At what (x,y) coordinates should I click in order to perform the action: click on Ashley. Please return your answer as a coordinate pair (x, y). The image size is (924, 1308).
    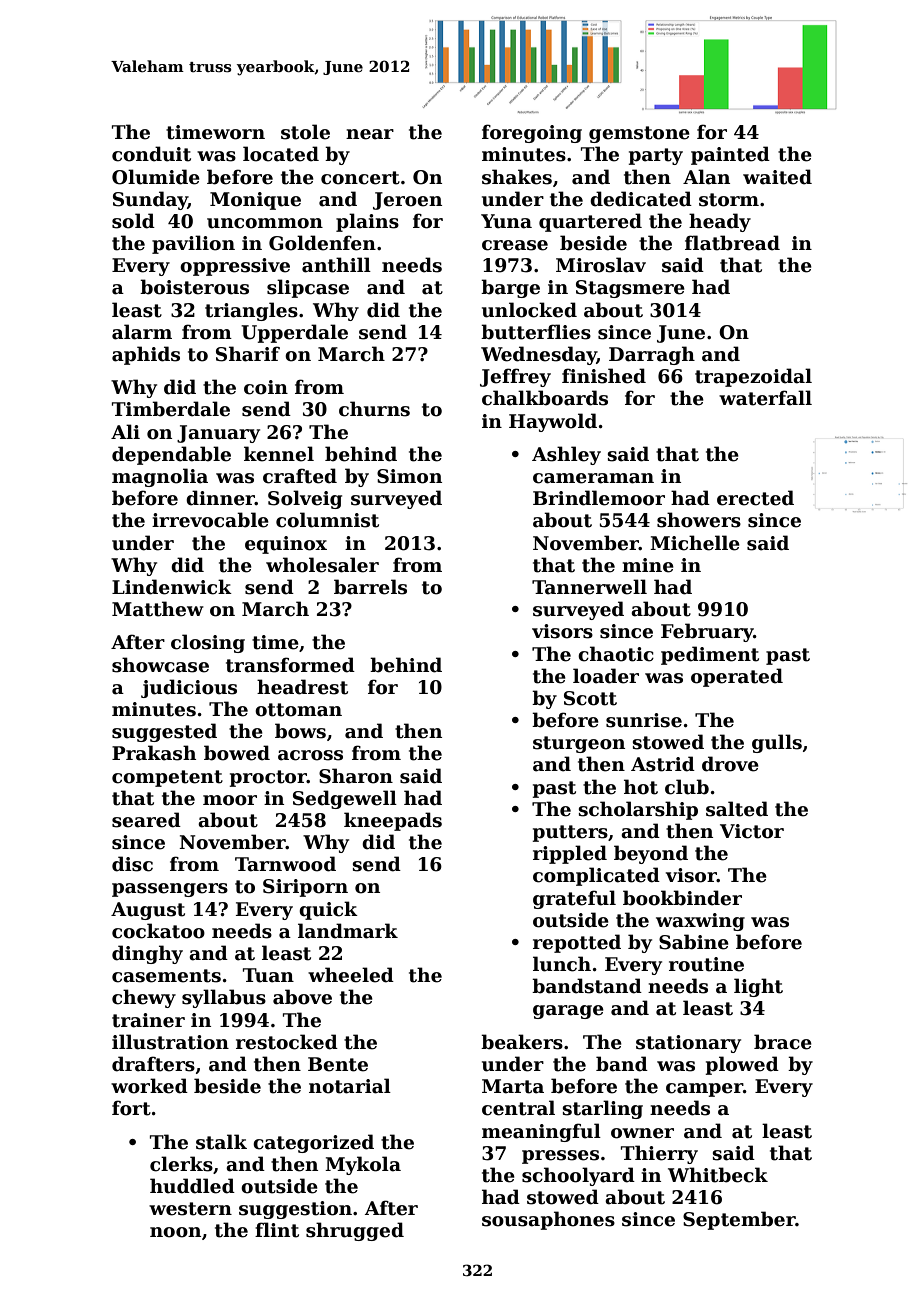
    Looking at the image, I should click on (566, 455).
